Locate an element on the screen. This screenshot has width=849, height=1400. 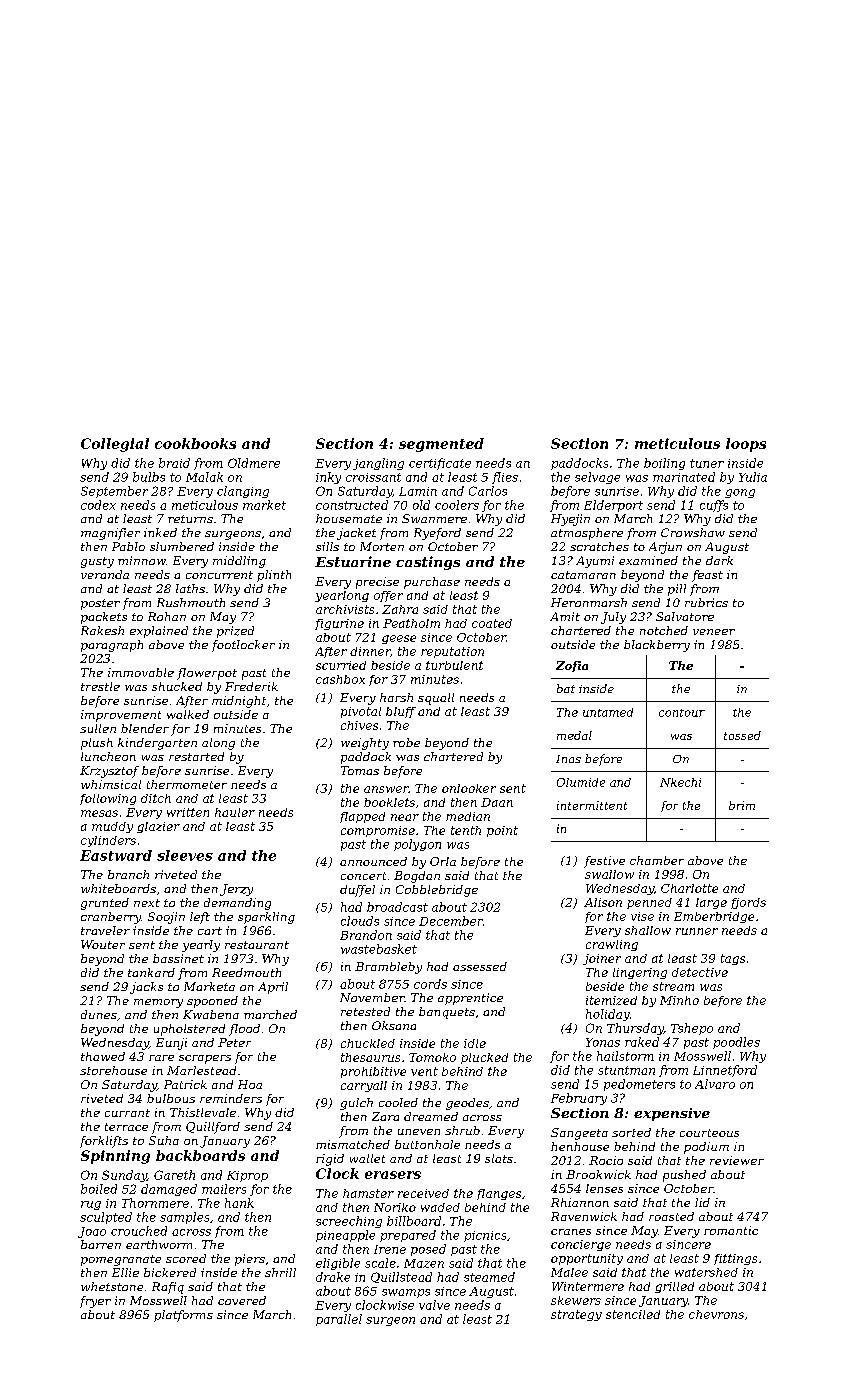
polygon is located at coordinates (417, 845).
